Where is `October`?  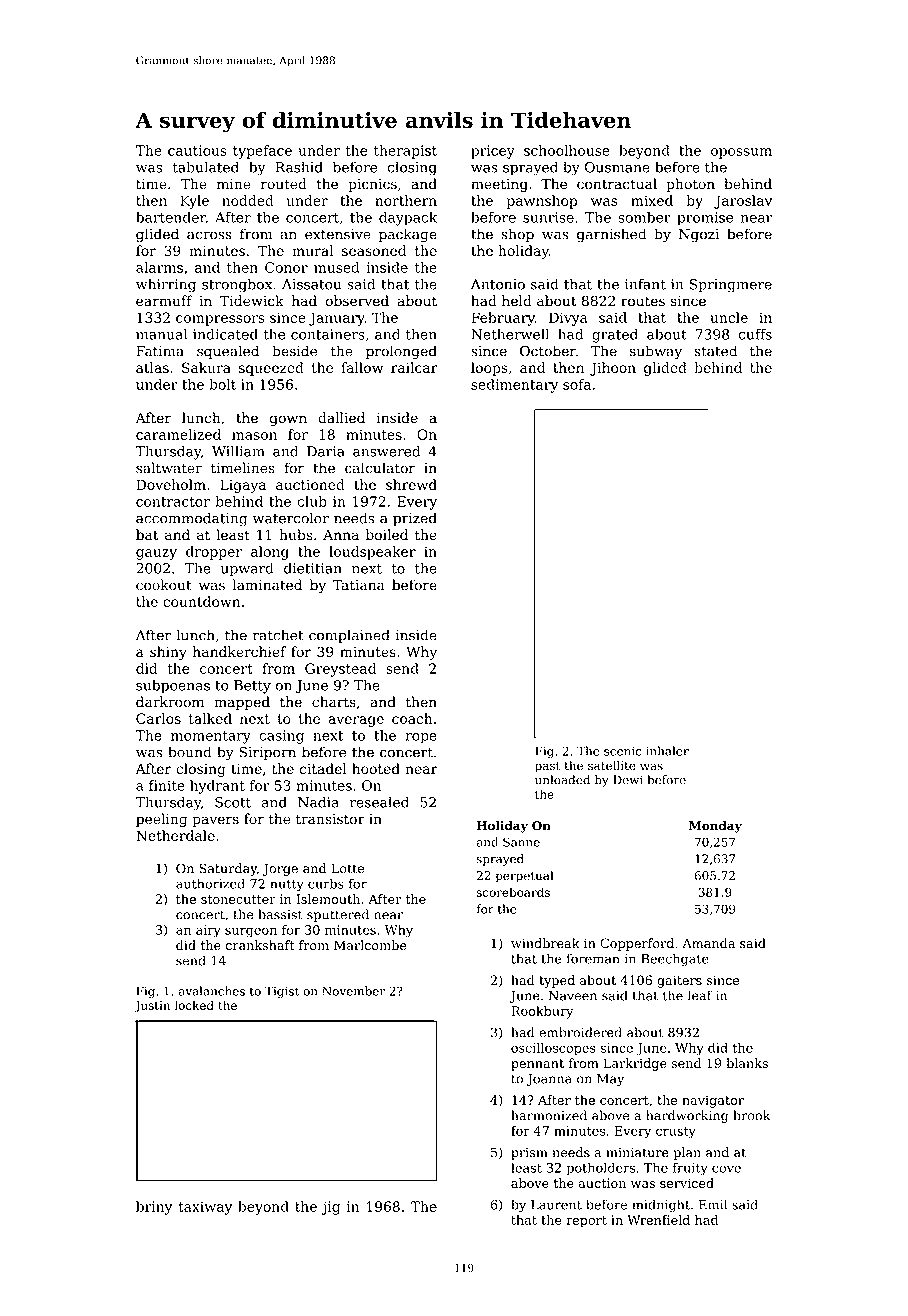 October is located at coordinates (548, 351).
